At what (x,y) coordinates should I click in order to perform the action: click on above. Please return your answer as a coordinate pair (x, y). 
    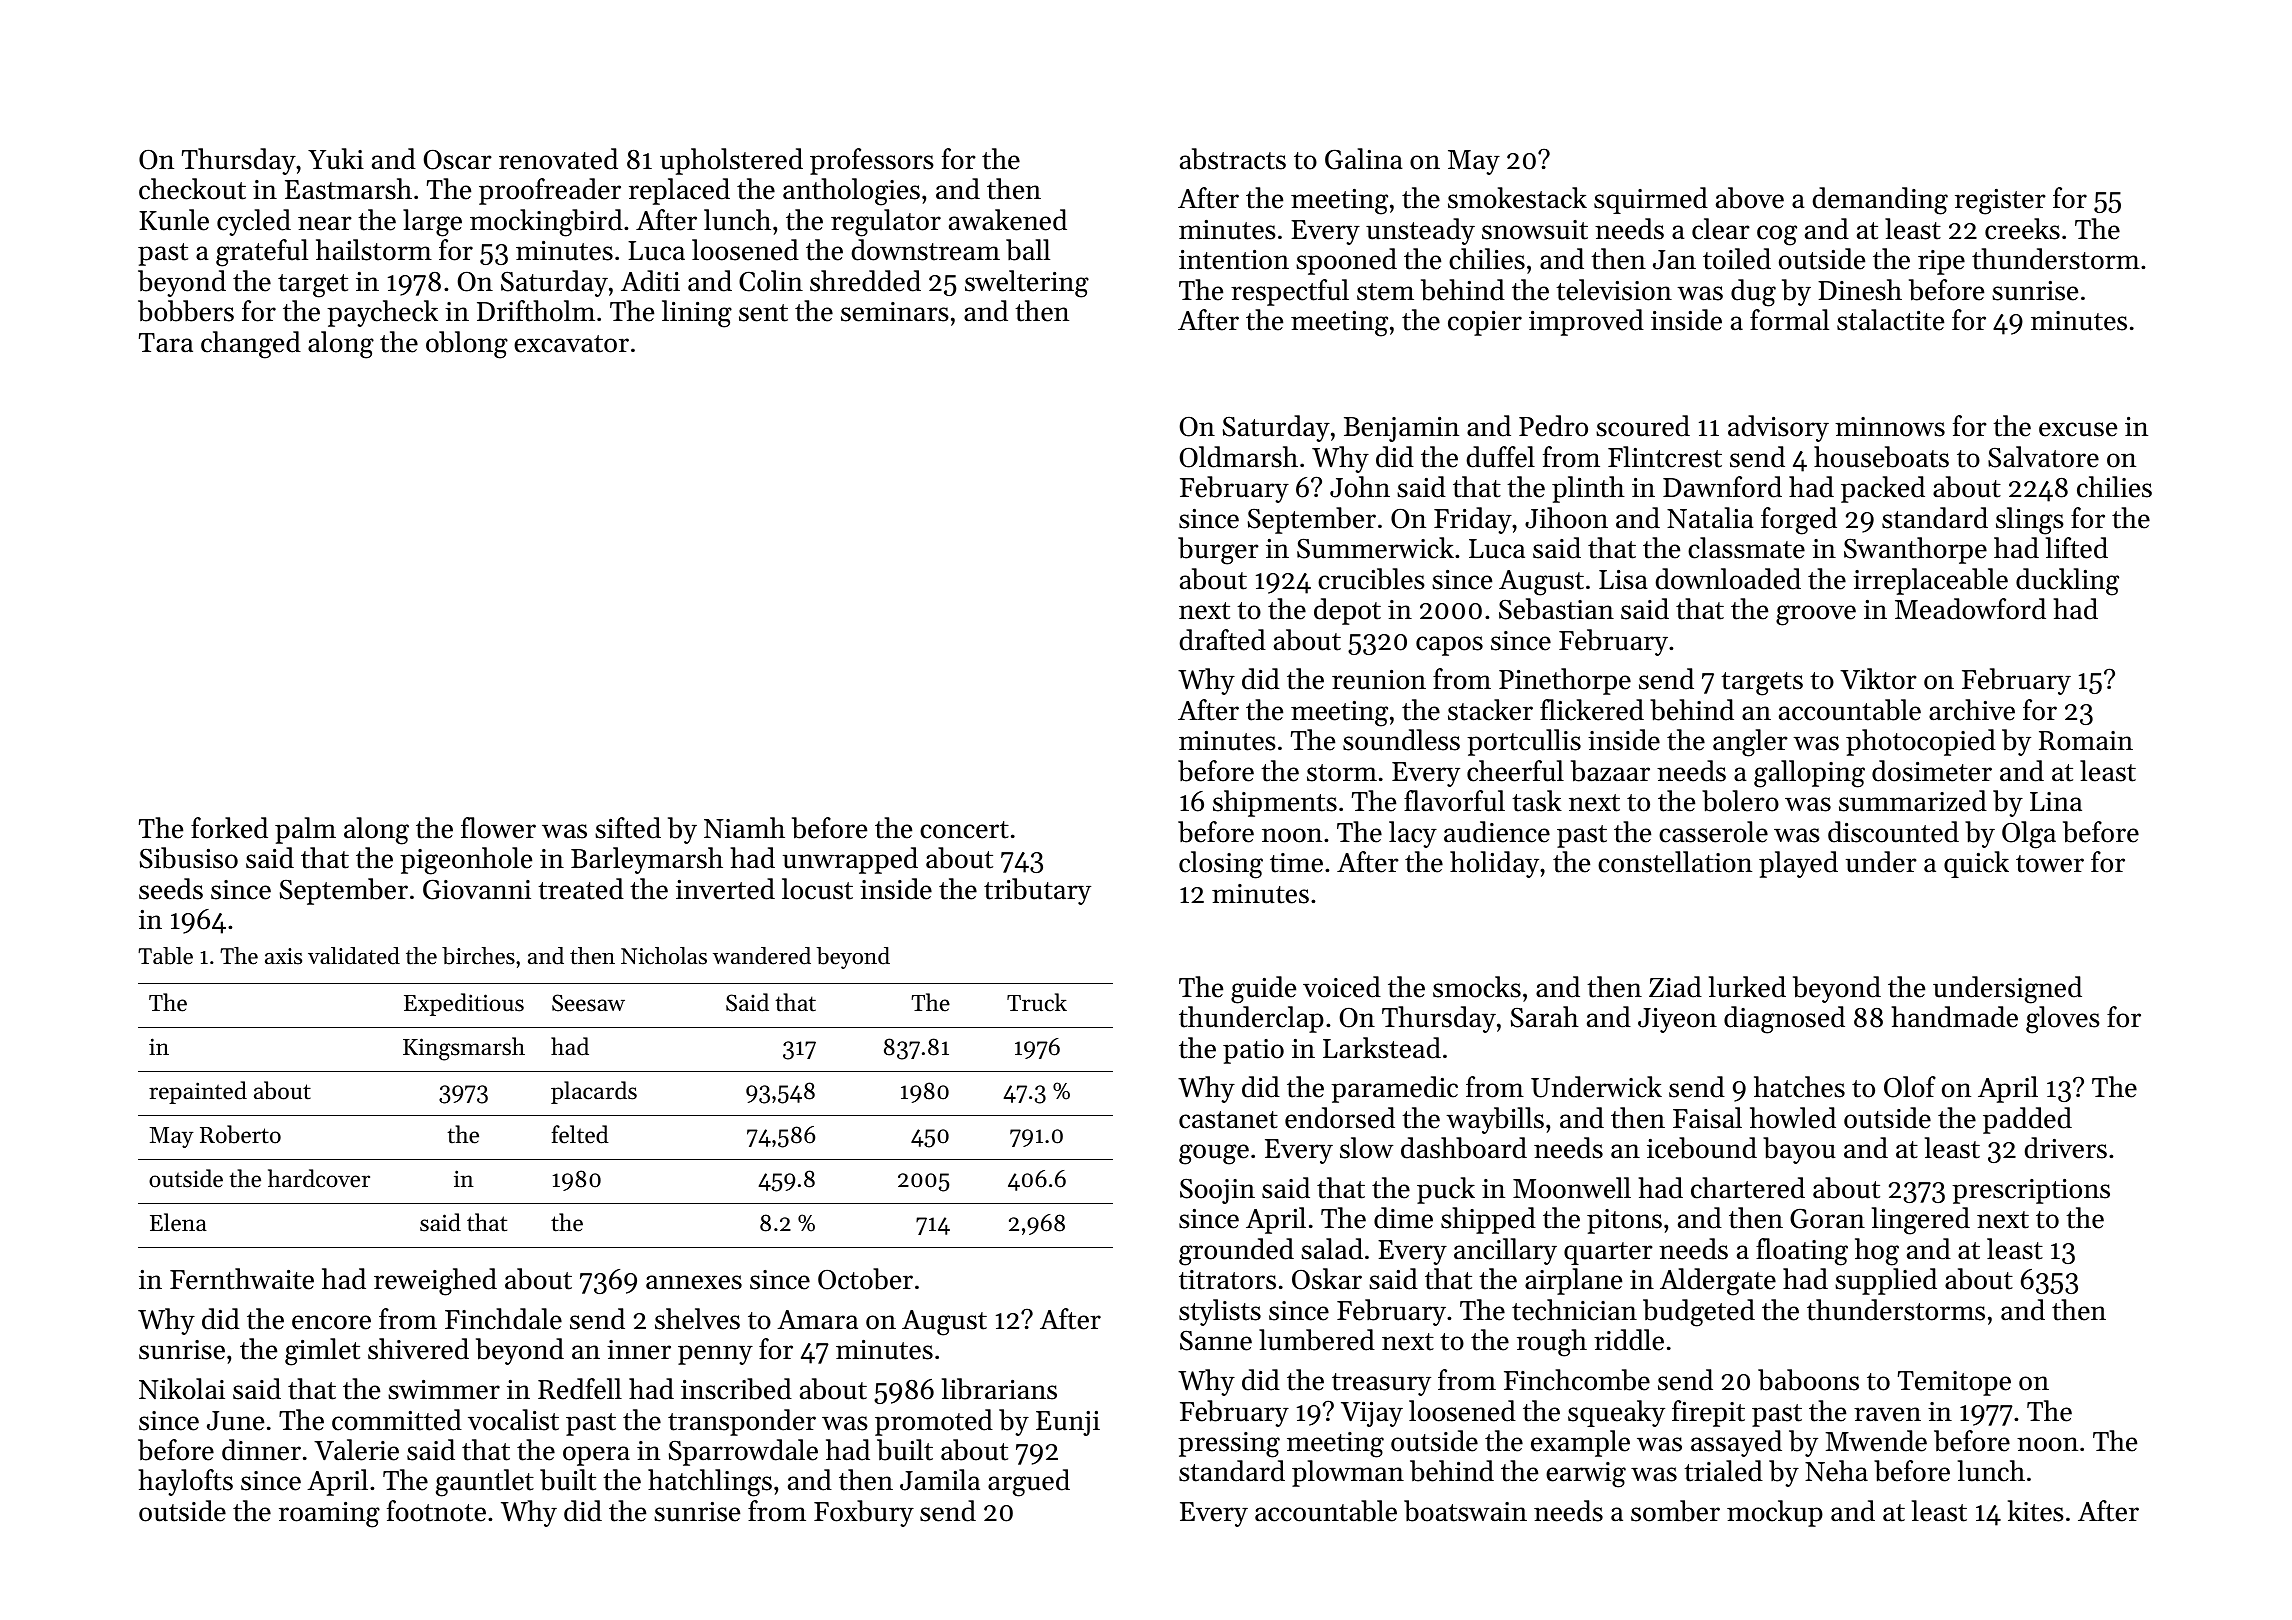
    Looking at the image, I should click on (1750, 198).
